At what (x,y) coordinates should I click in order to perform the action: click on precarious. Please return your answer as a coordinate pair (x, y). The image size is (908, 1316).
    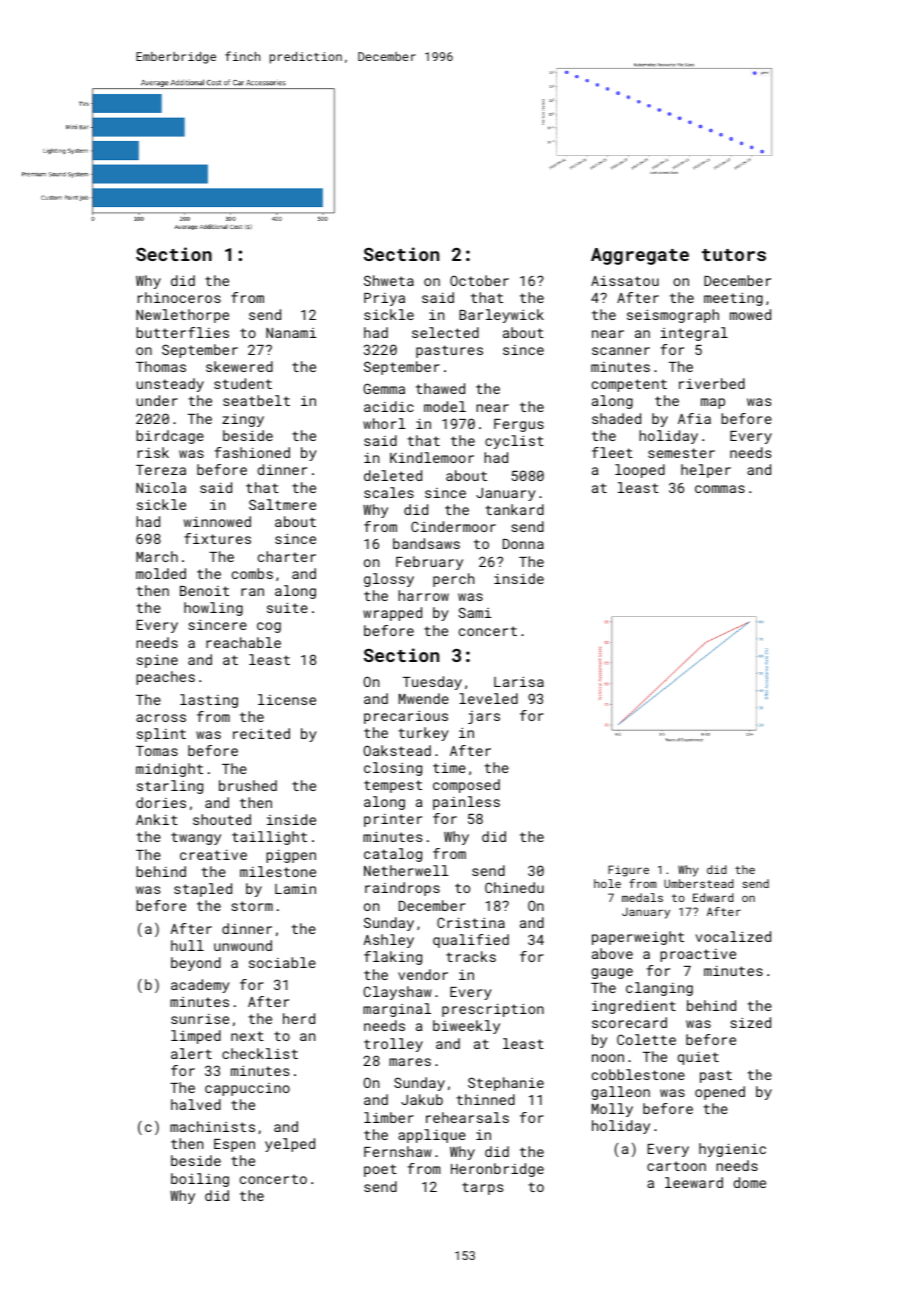
    Looking at the image, I should click on (406, 717).
